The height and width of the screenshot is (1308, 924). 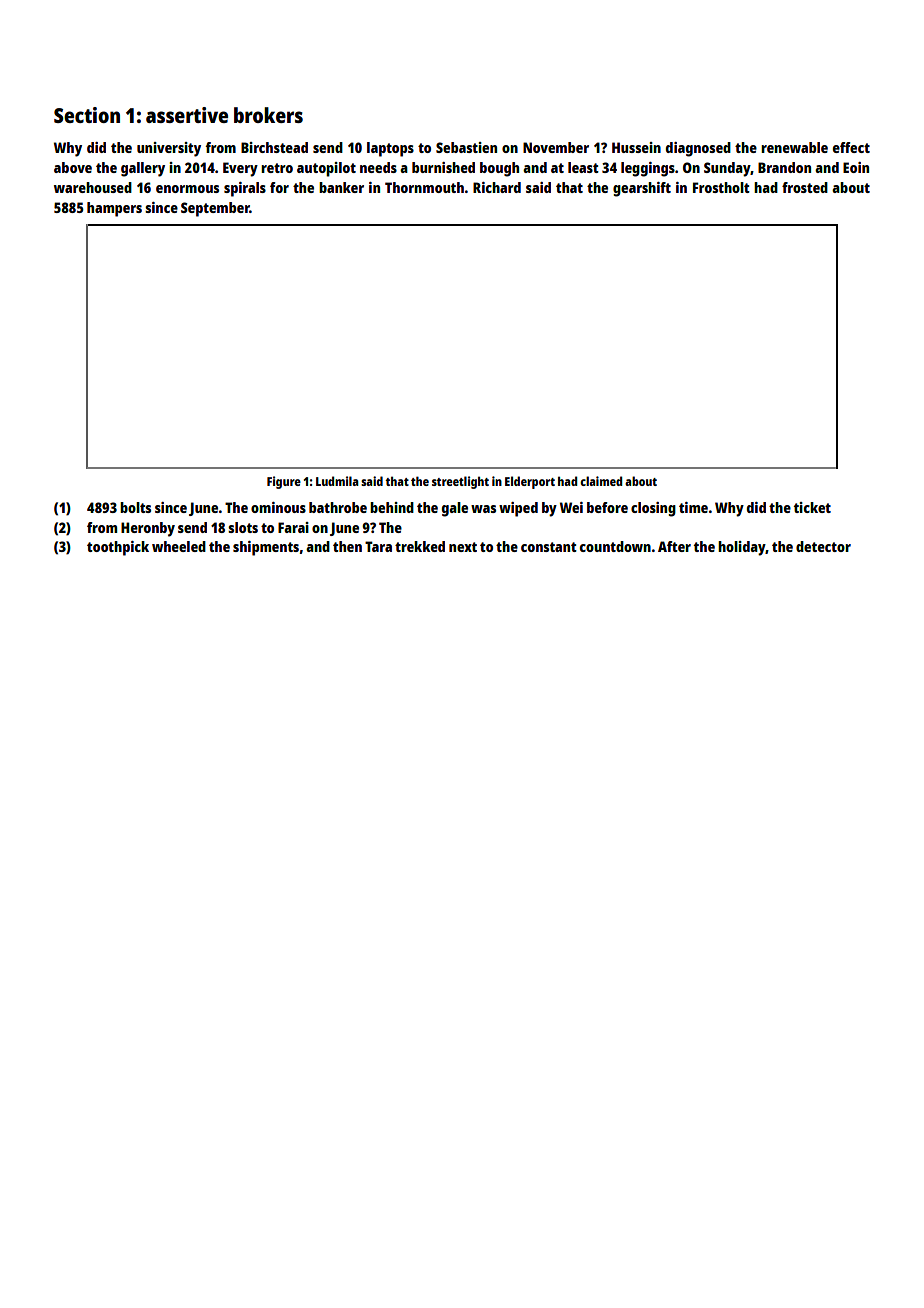 What do you see at coordinates (268, 115) in the screenshot?
I see `brokers` at bounding box center [268, 115].
